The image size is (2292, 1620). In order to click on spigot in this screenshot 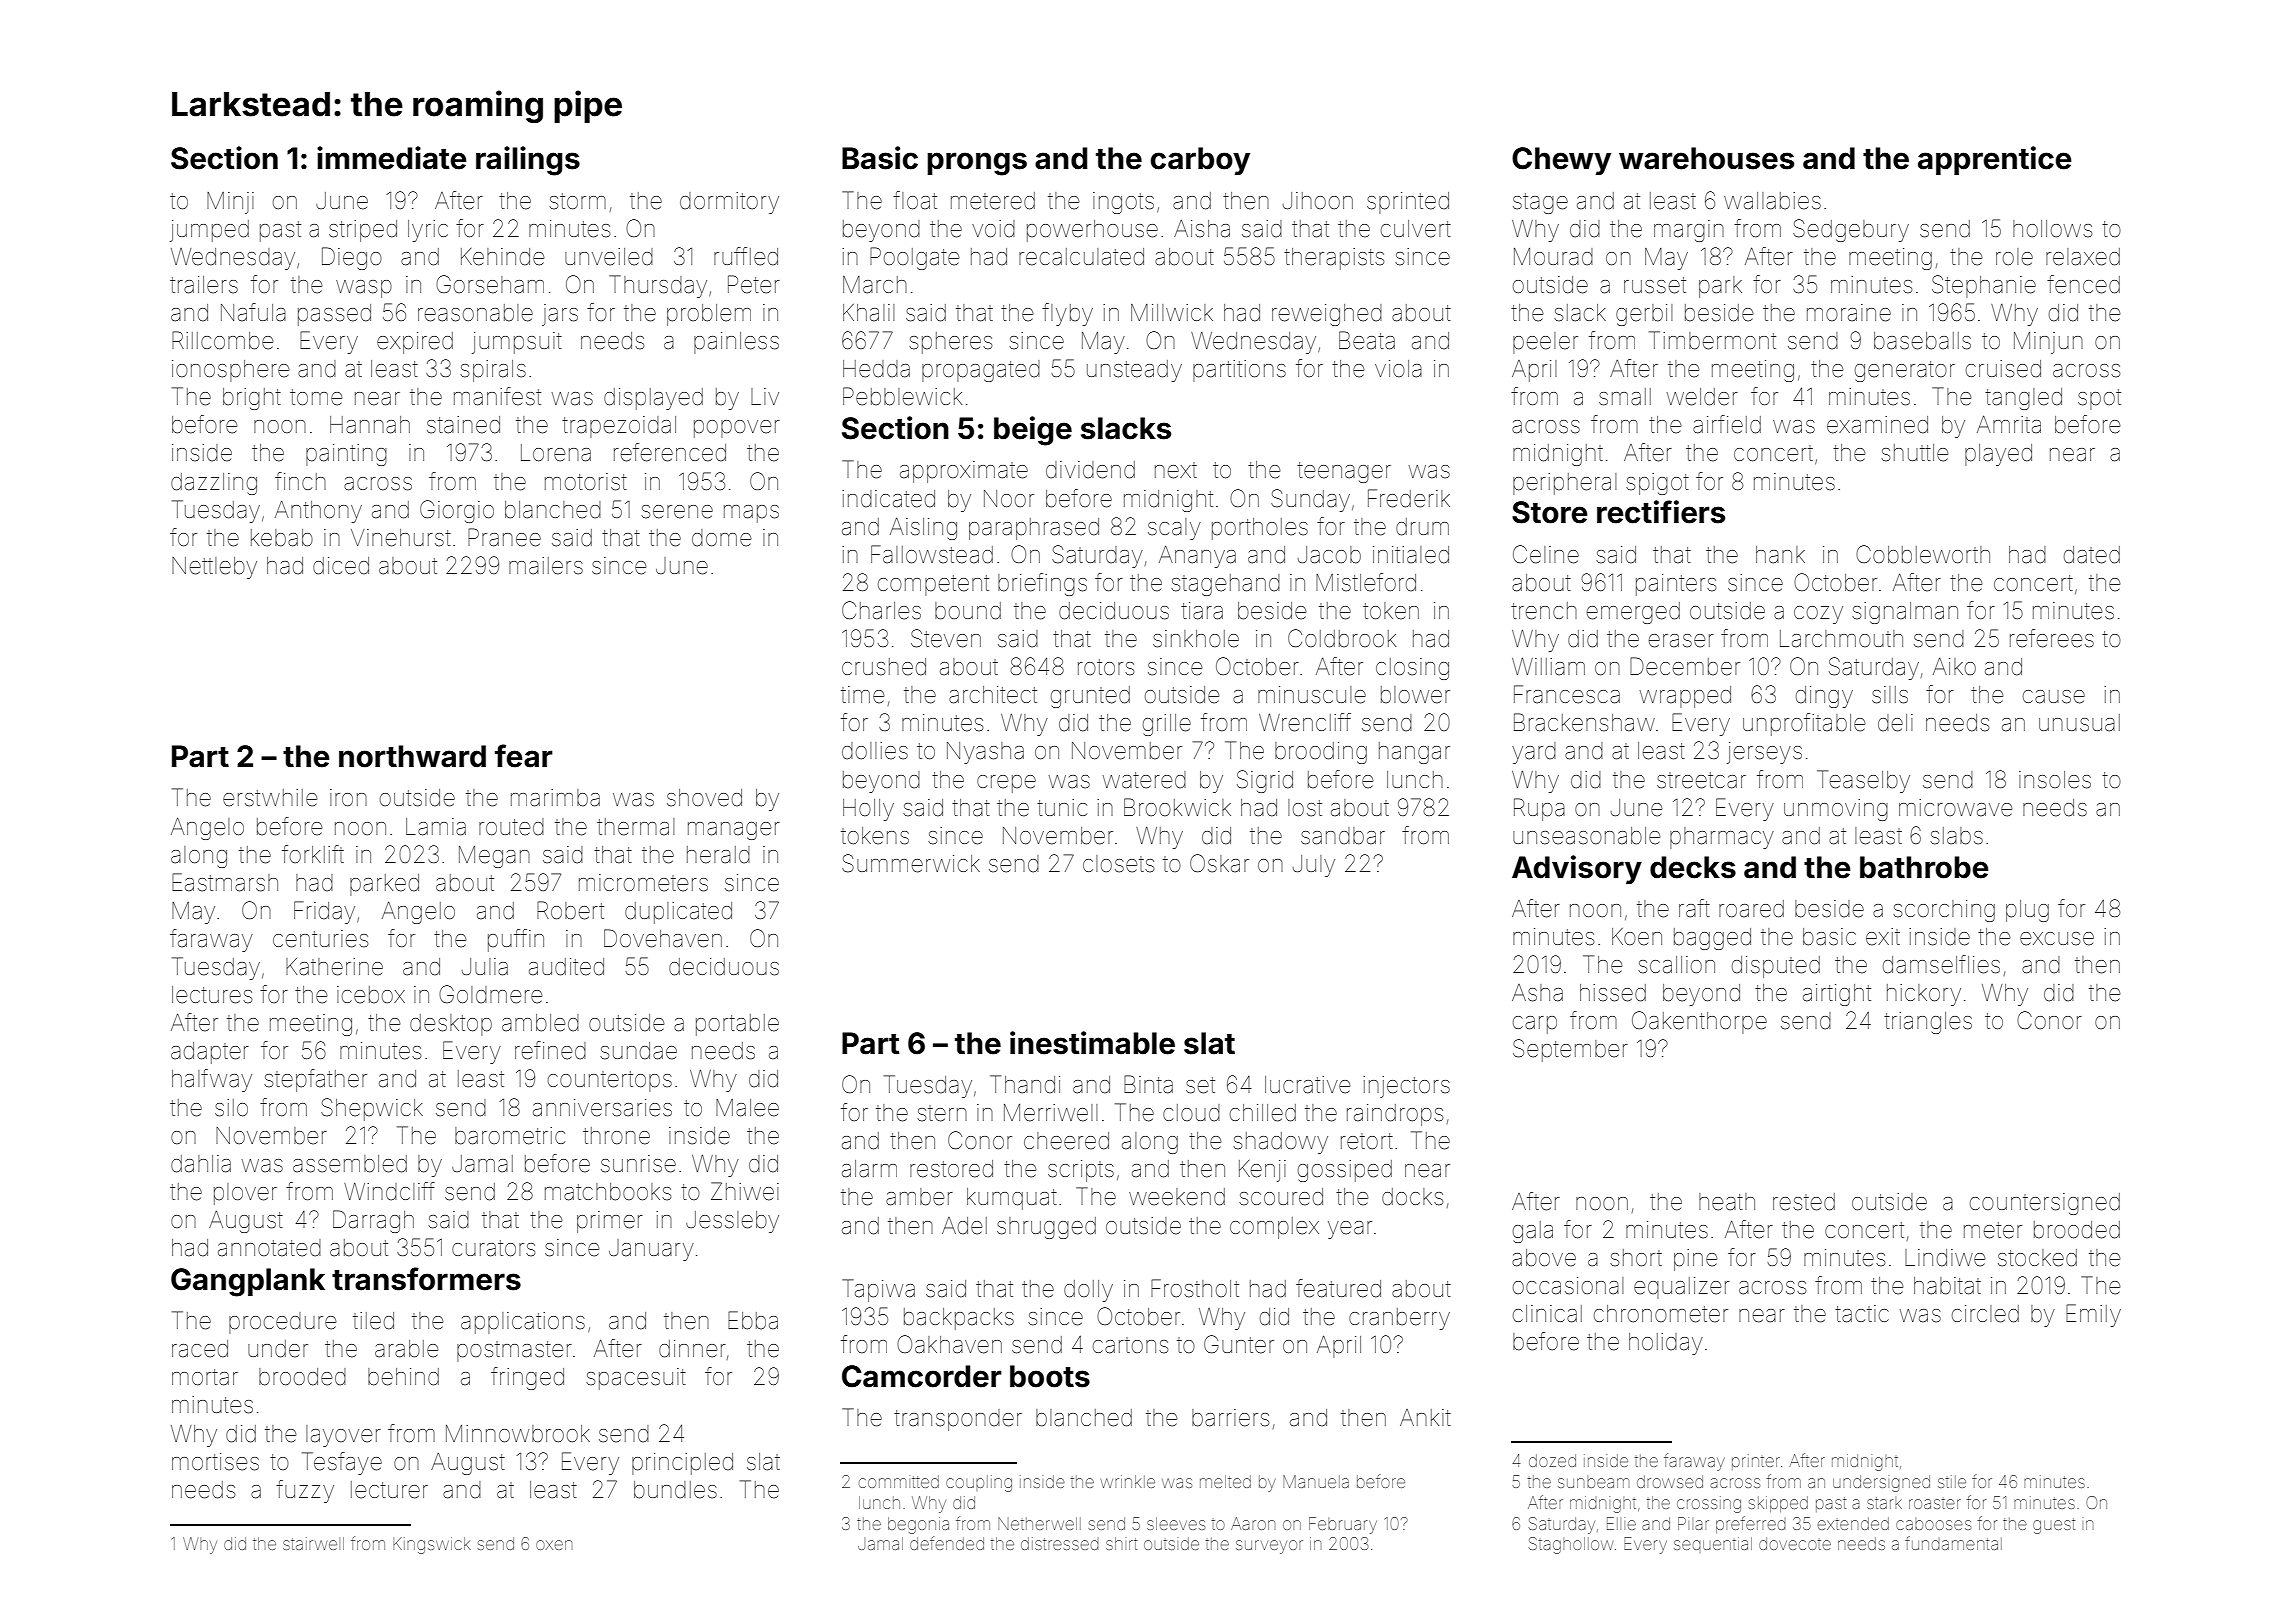, I will do `click(1657, 484)`.
